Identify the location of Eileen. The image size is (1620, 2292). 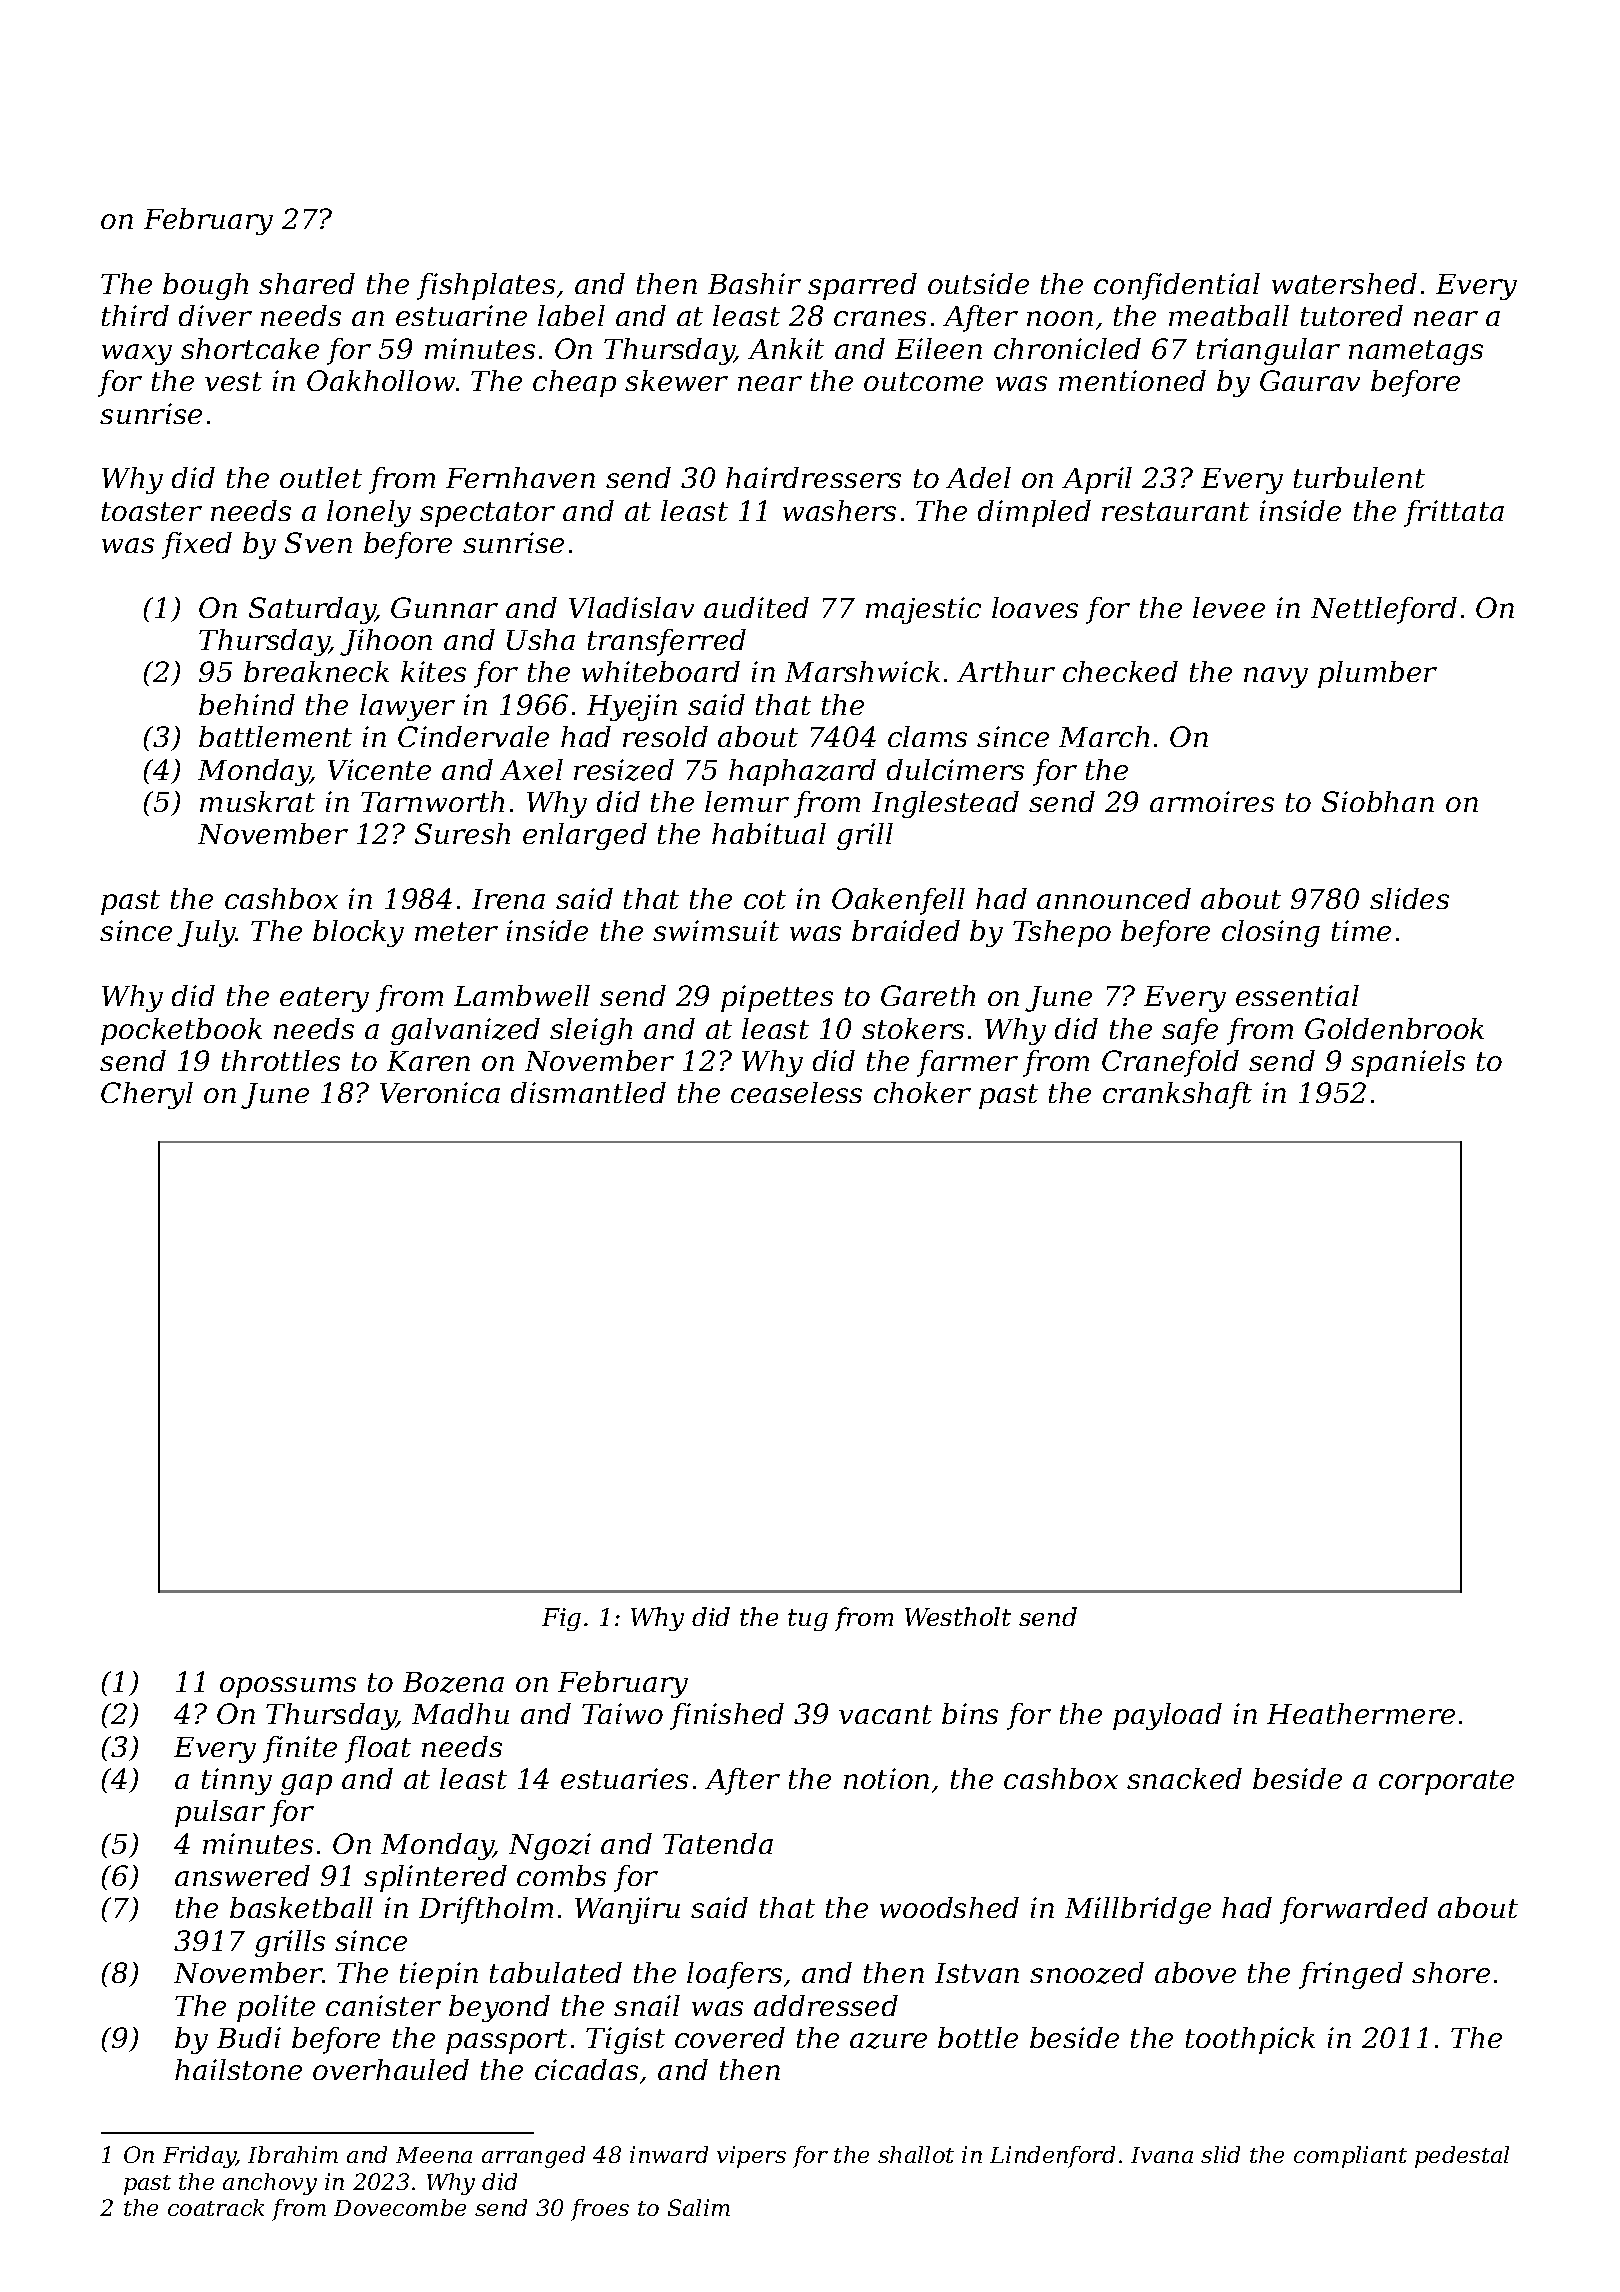
(938, 348).
